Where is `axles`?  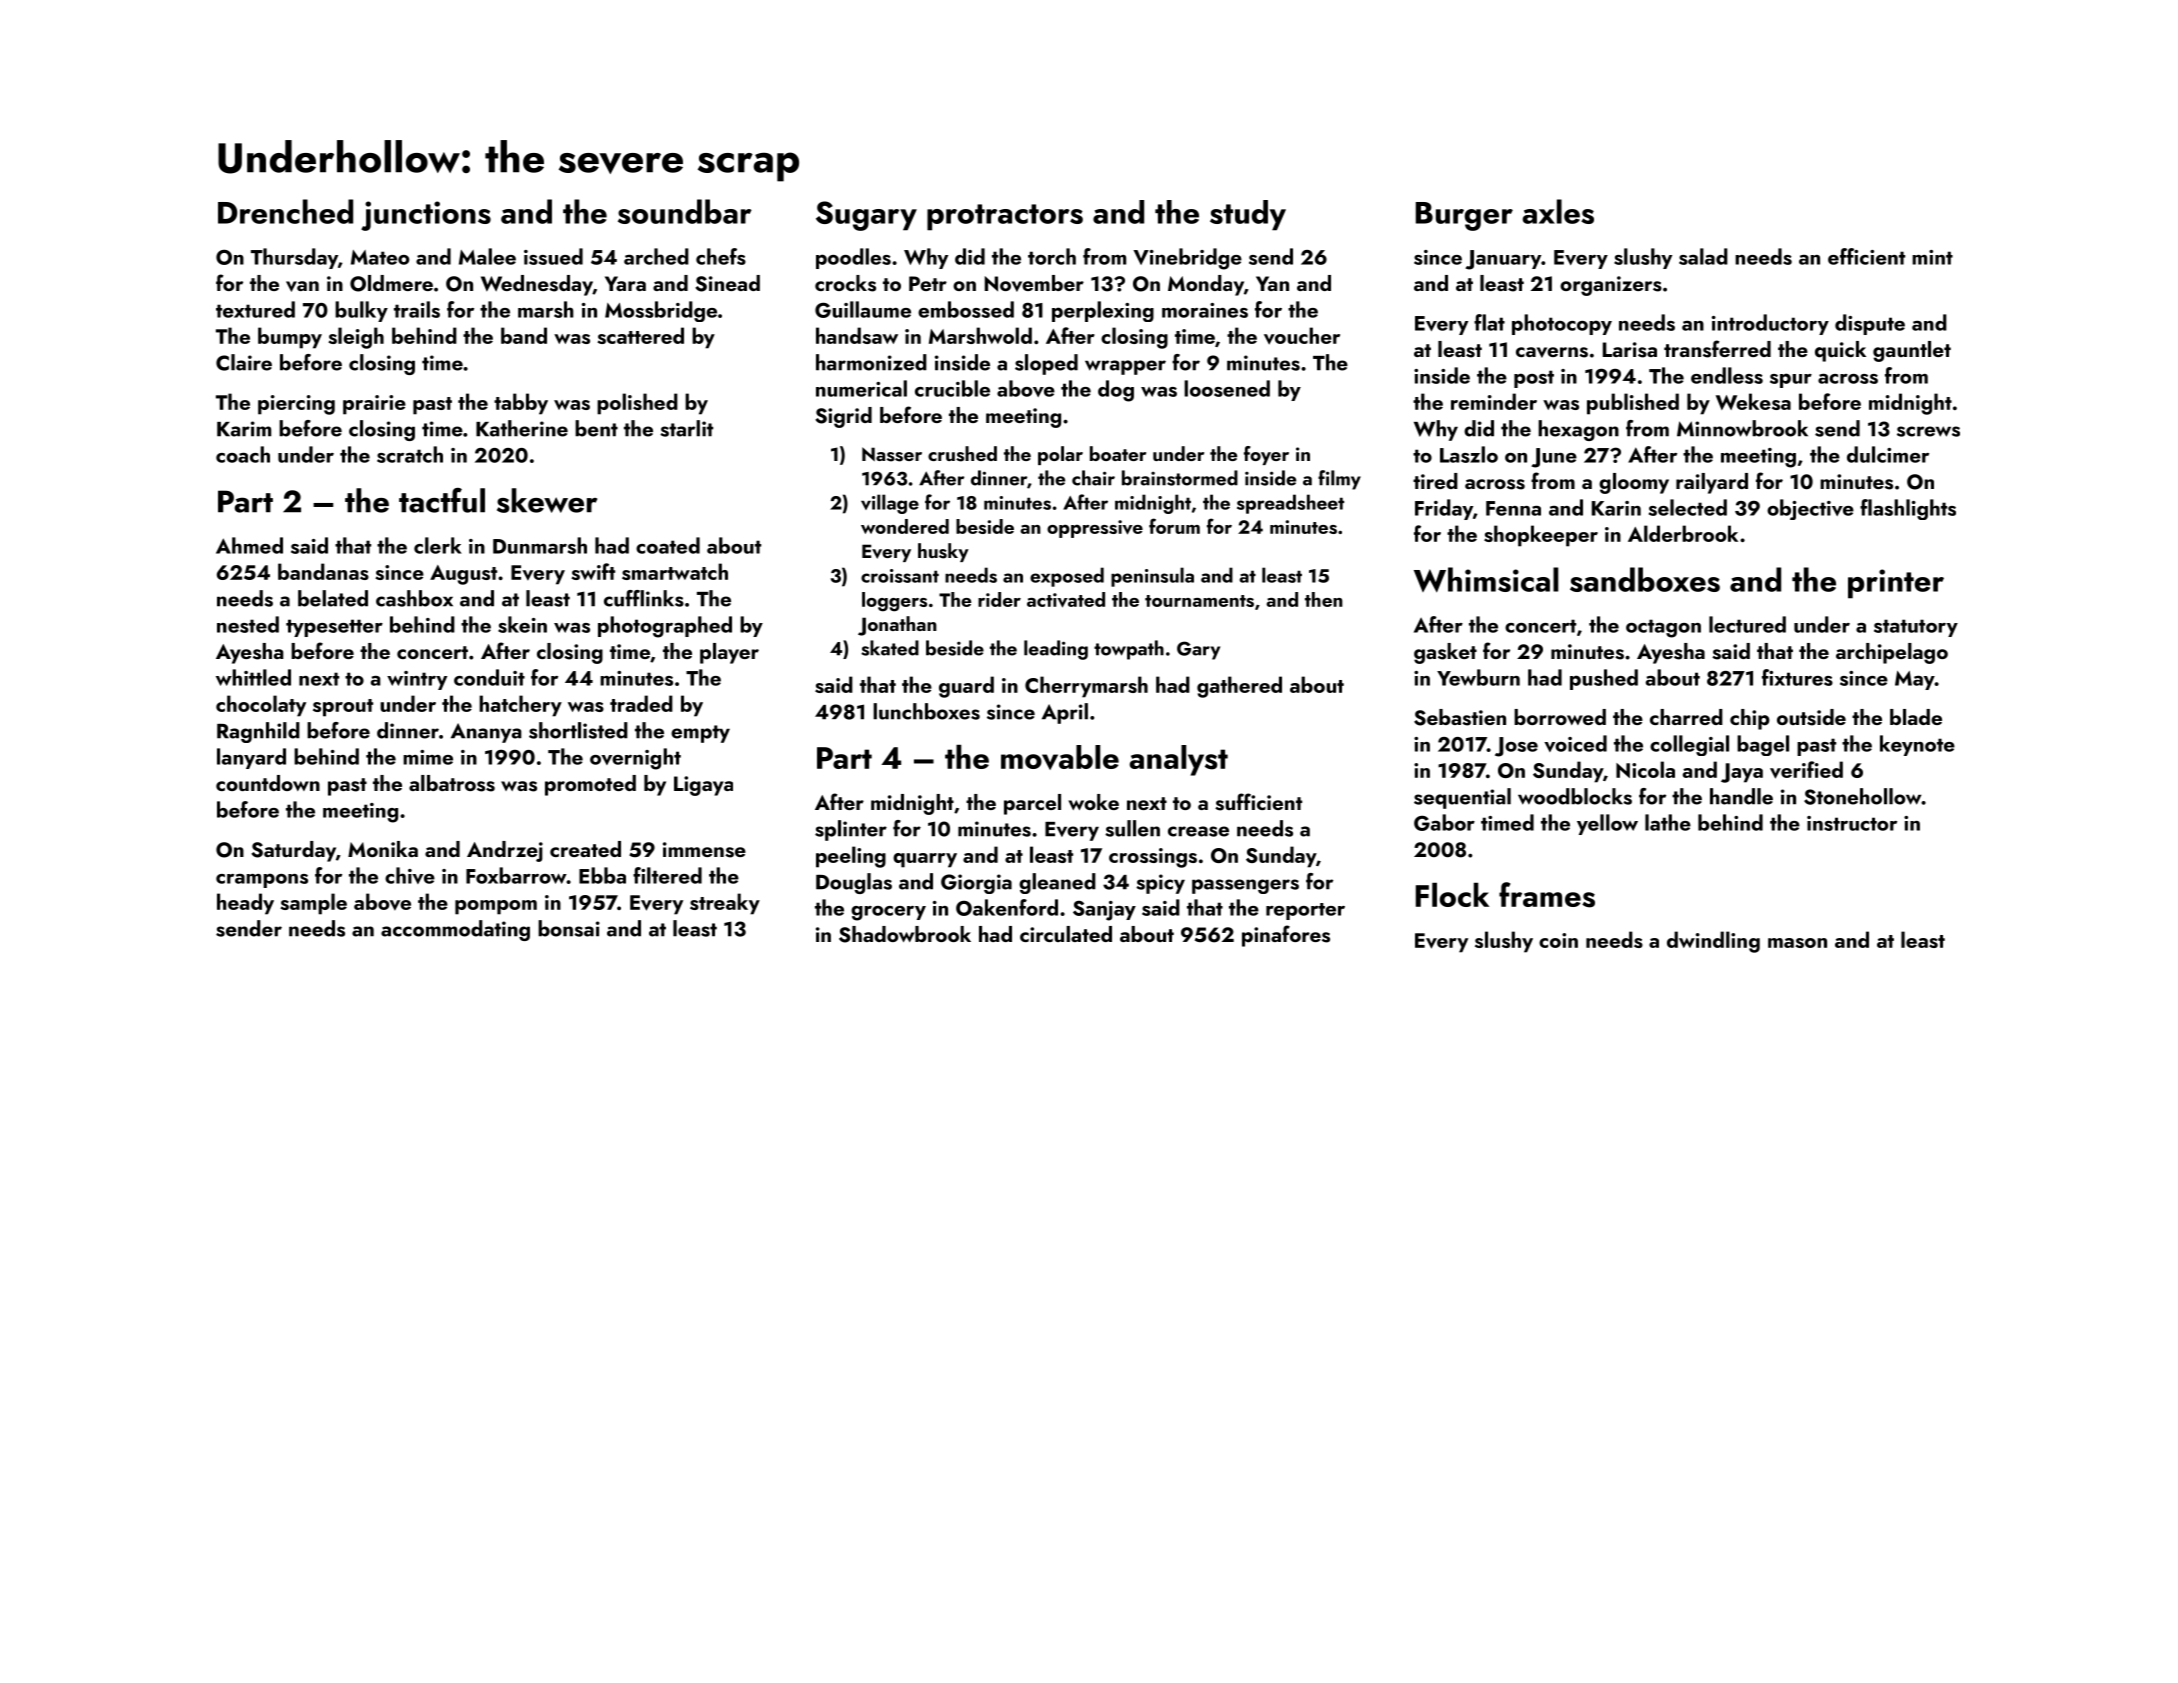
axles is located at coordinates (1558, 211).
